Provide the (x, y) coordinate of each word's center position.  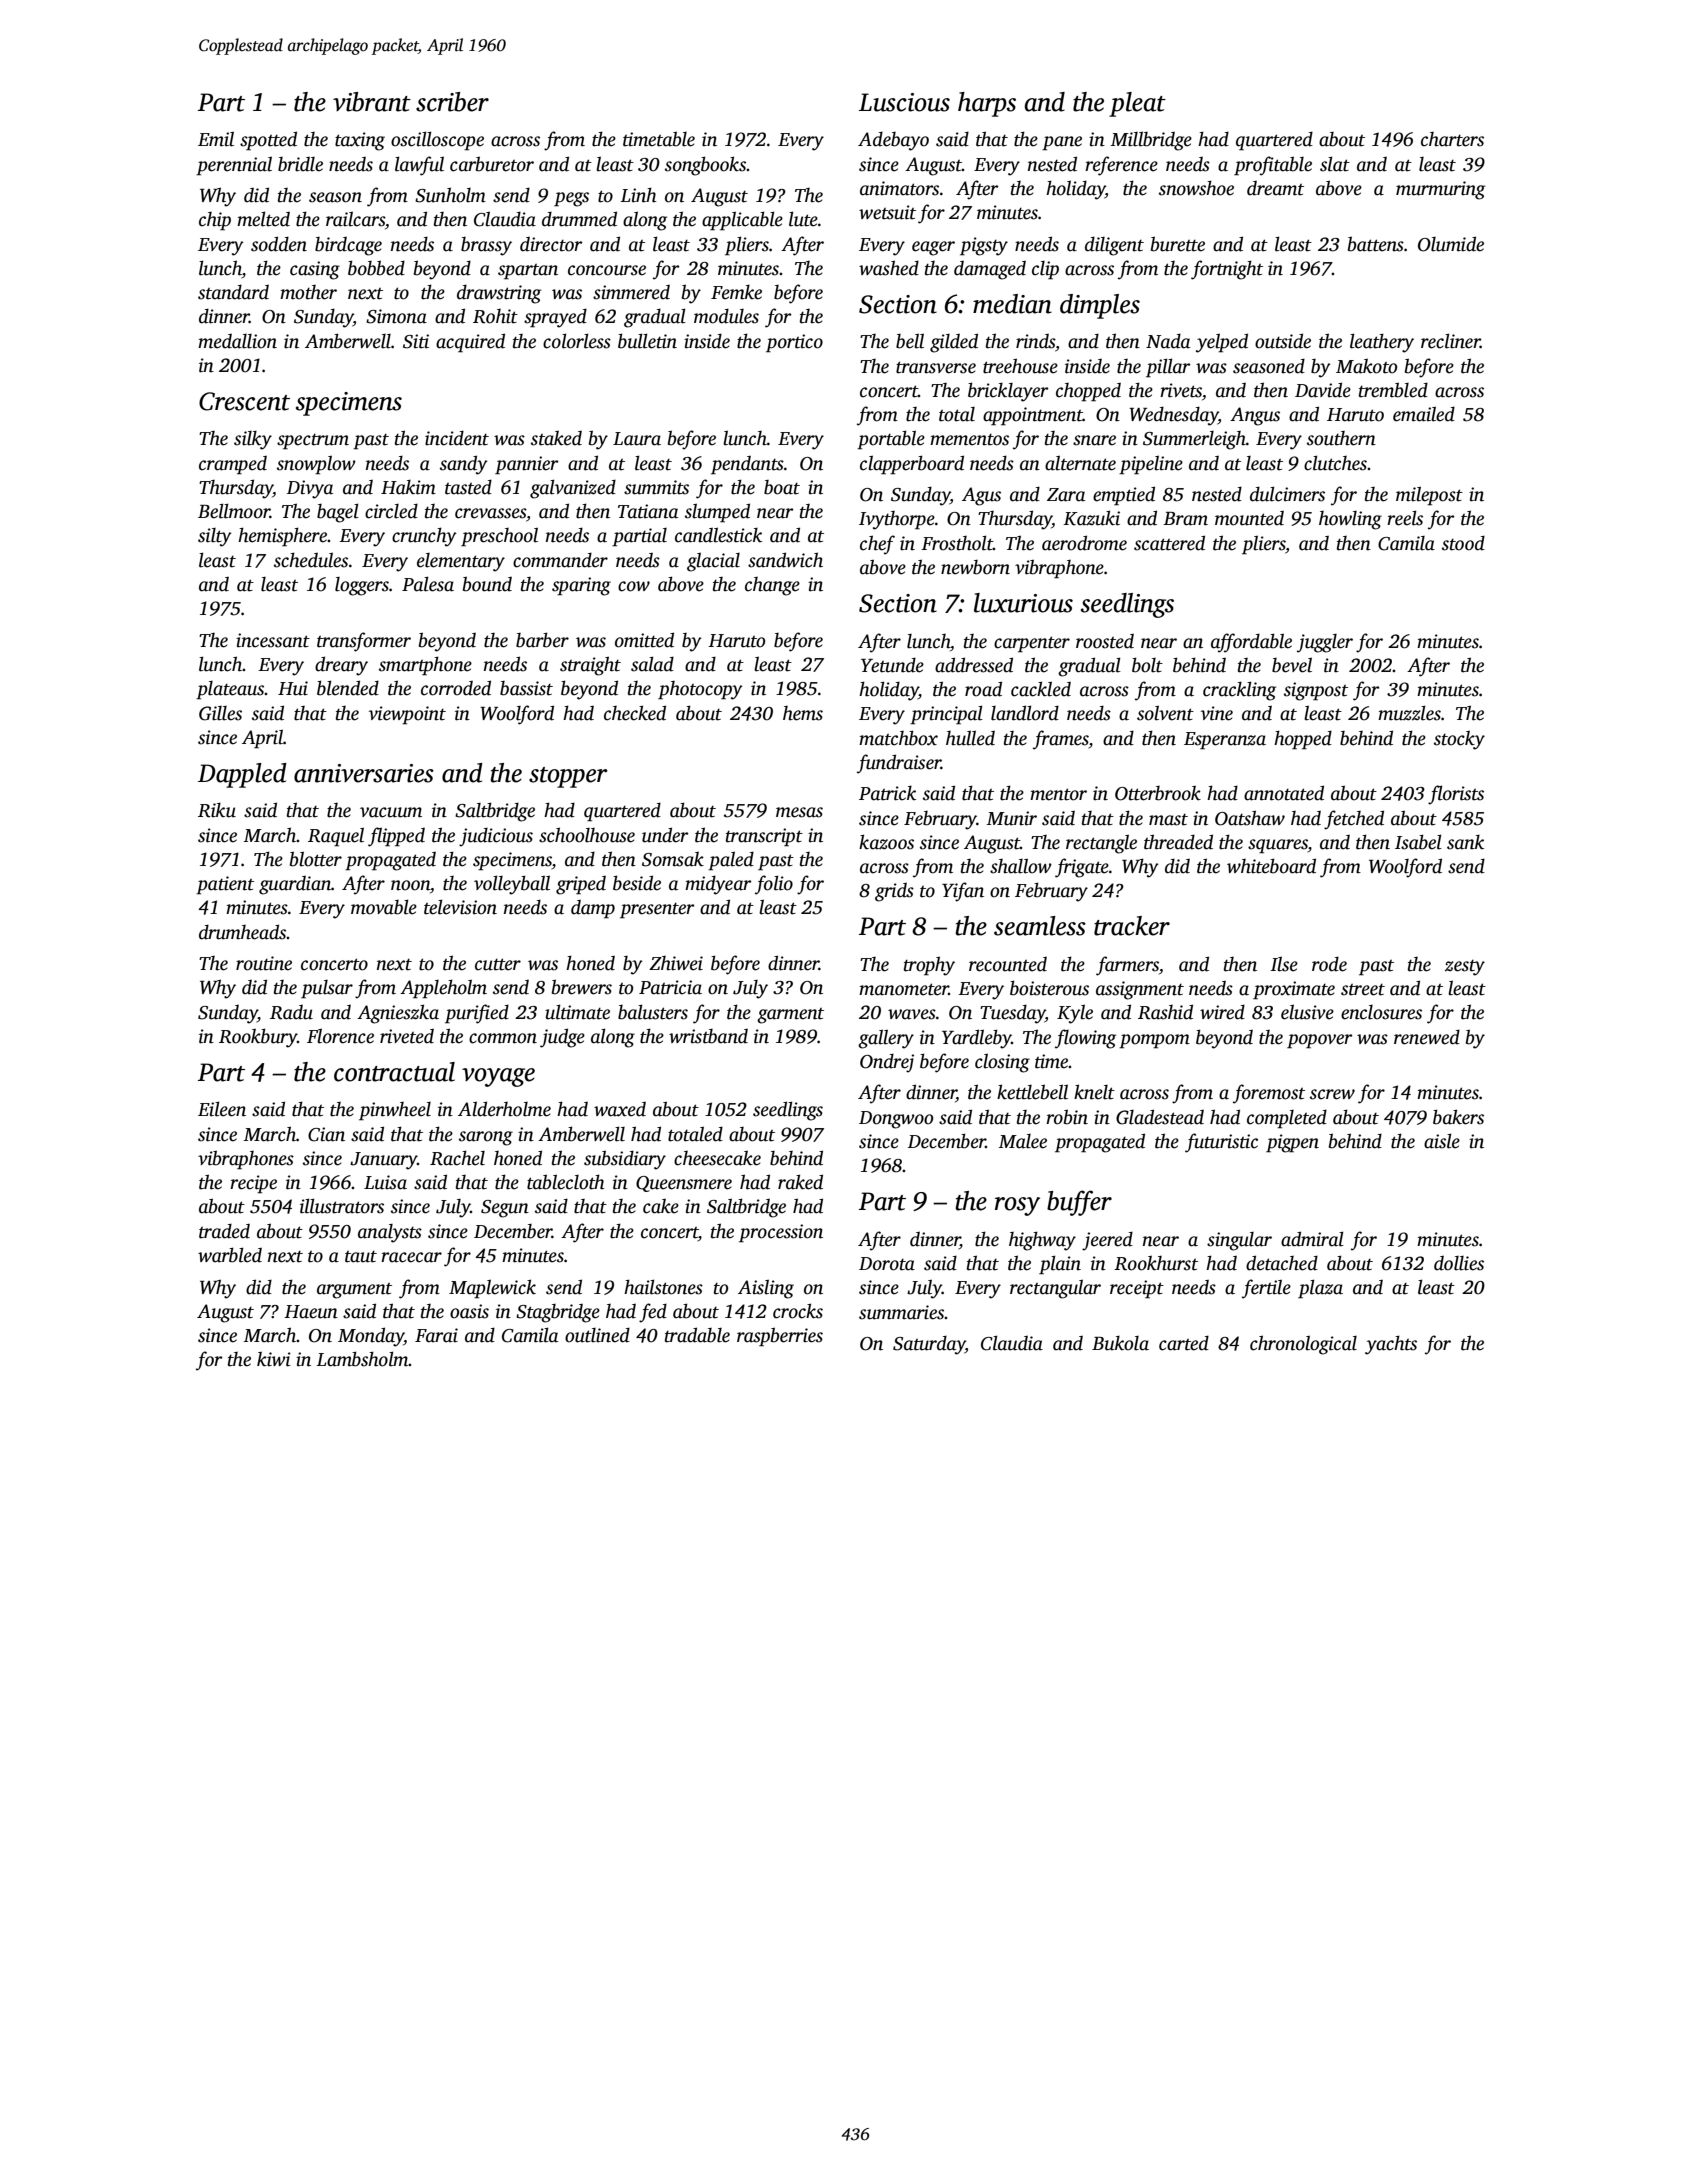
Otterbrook (1158, 793)
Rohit (495, 316)
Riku (217, 810)
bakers (1458, 1117)
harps (987, 104)
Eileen (222, 1109)
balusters (653, 1012)
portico (794, 343)
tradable (697, 1335)
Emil (216, 139)
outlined (597, 1335)
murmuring (1440, 190)
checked (635, 713)
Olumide (1451, 244)
